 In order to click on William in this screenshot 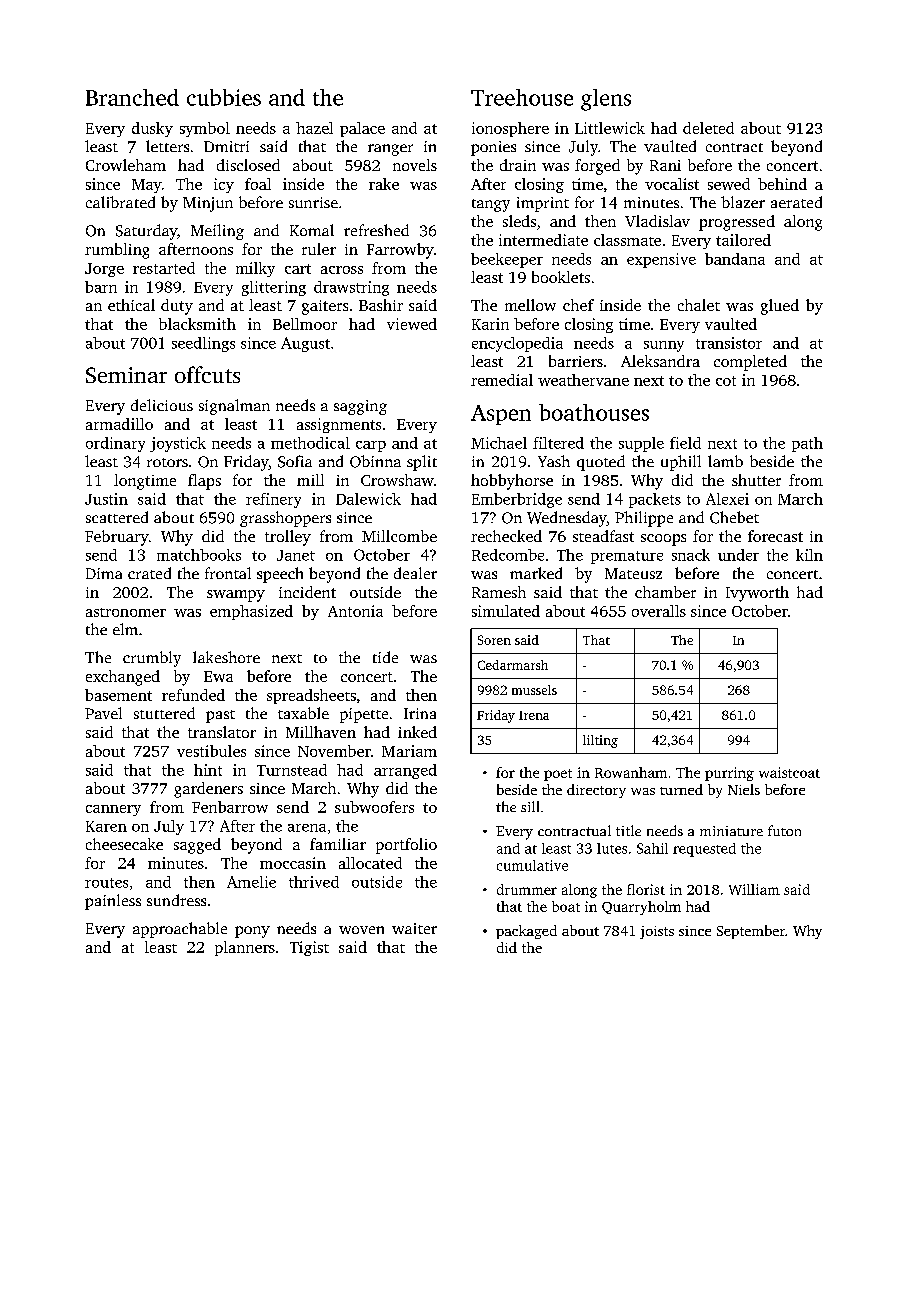, I will do `click(754, 889)`.
